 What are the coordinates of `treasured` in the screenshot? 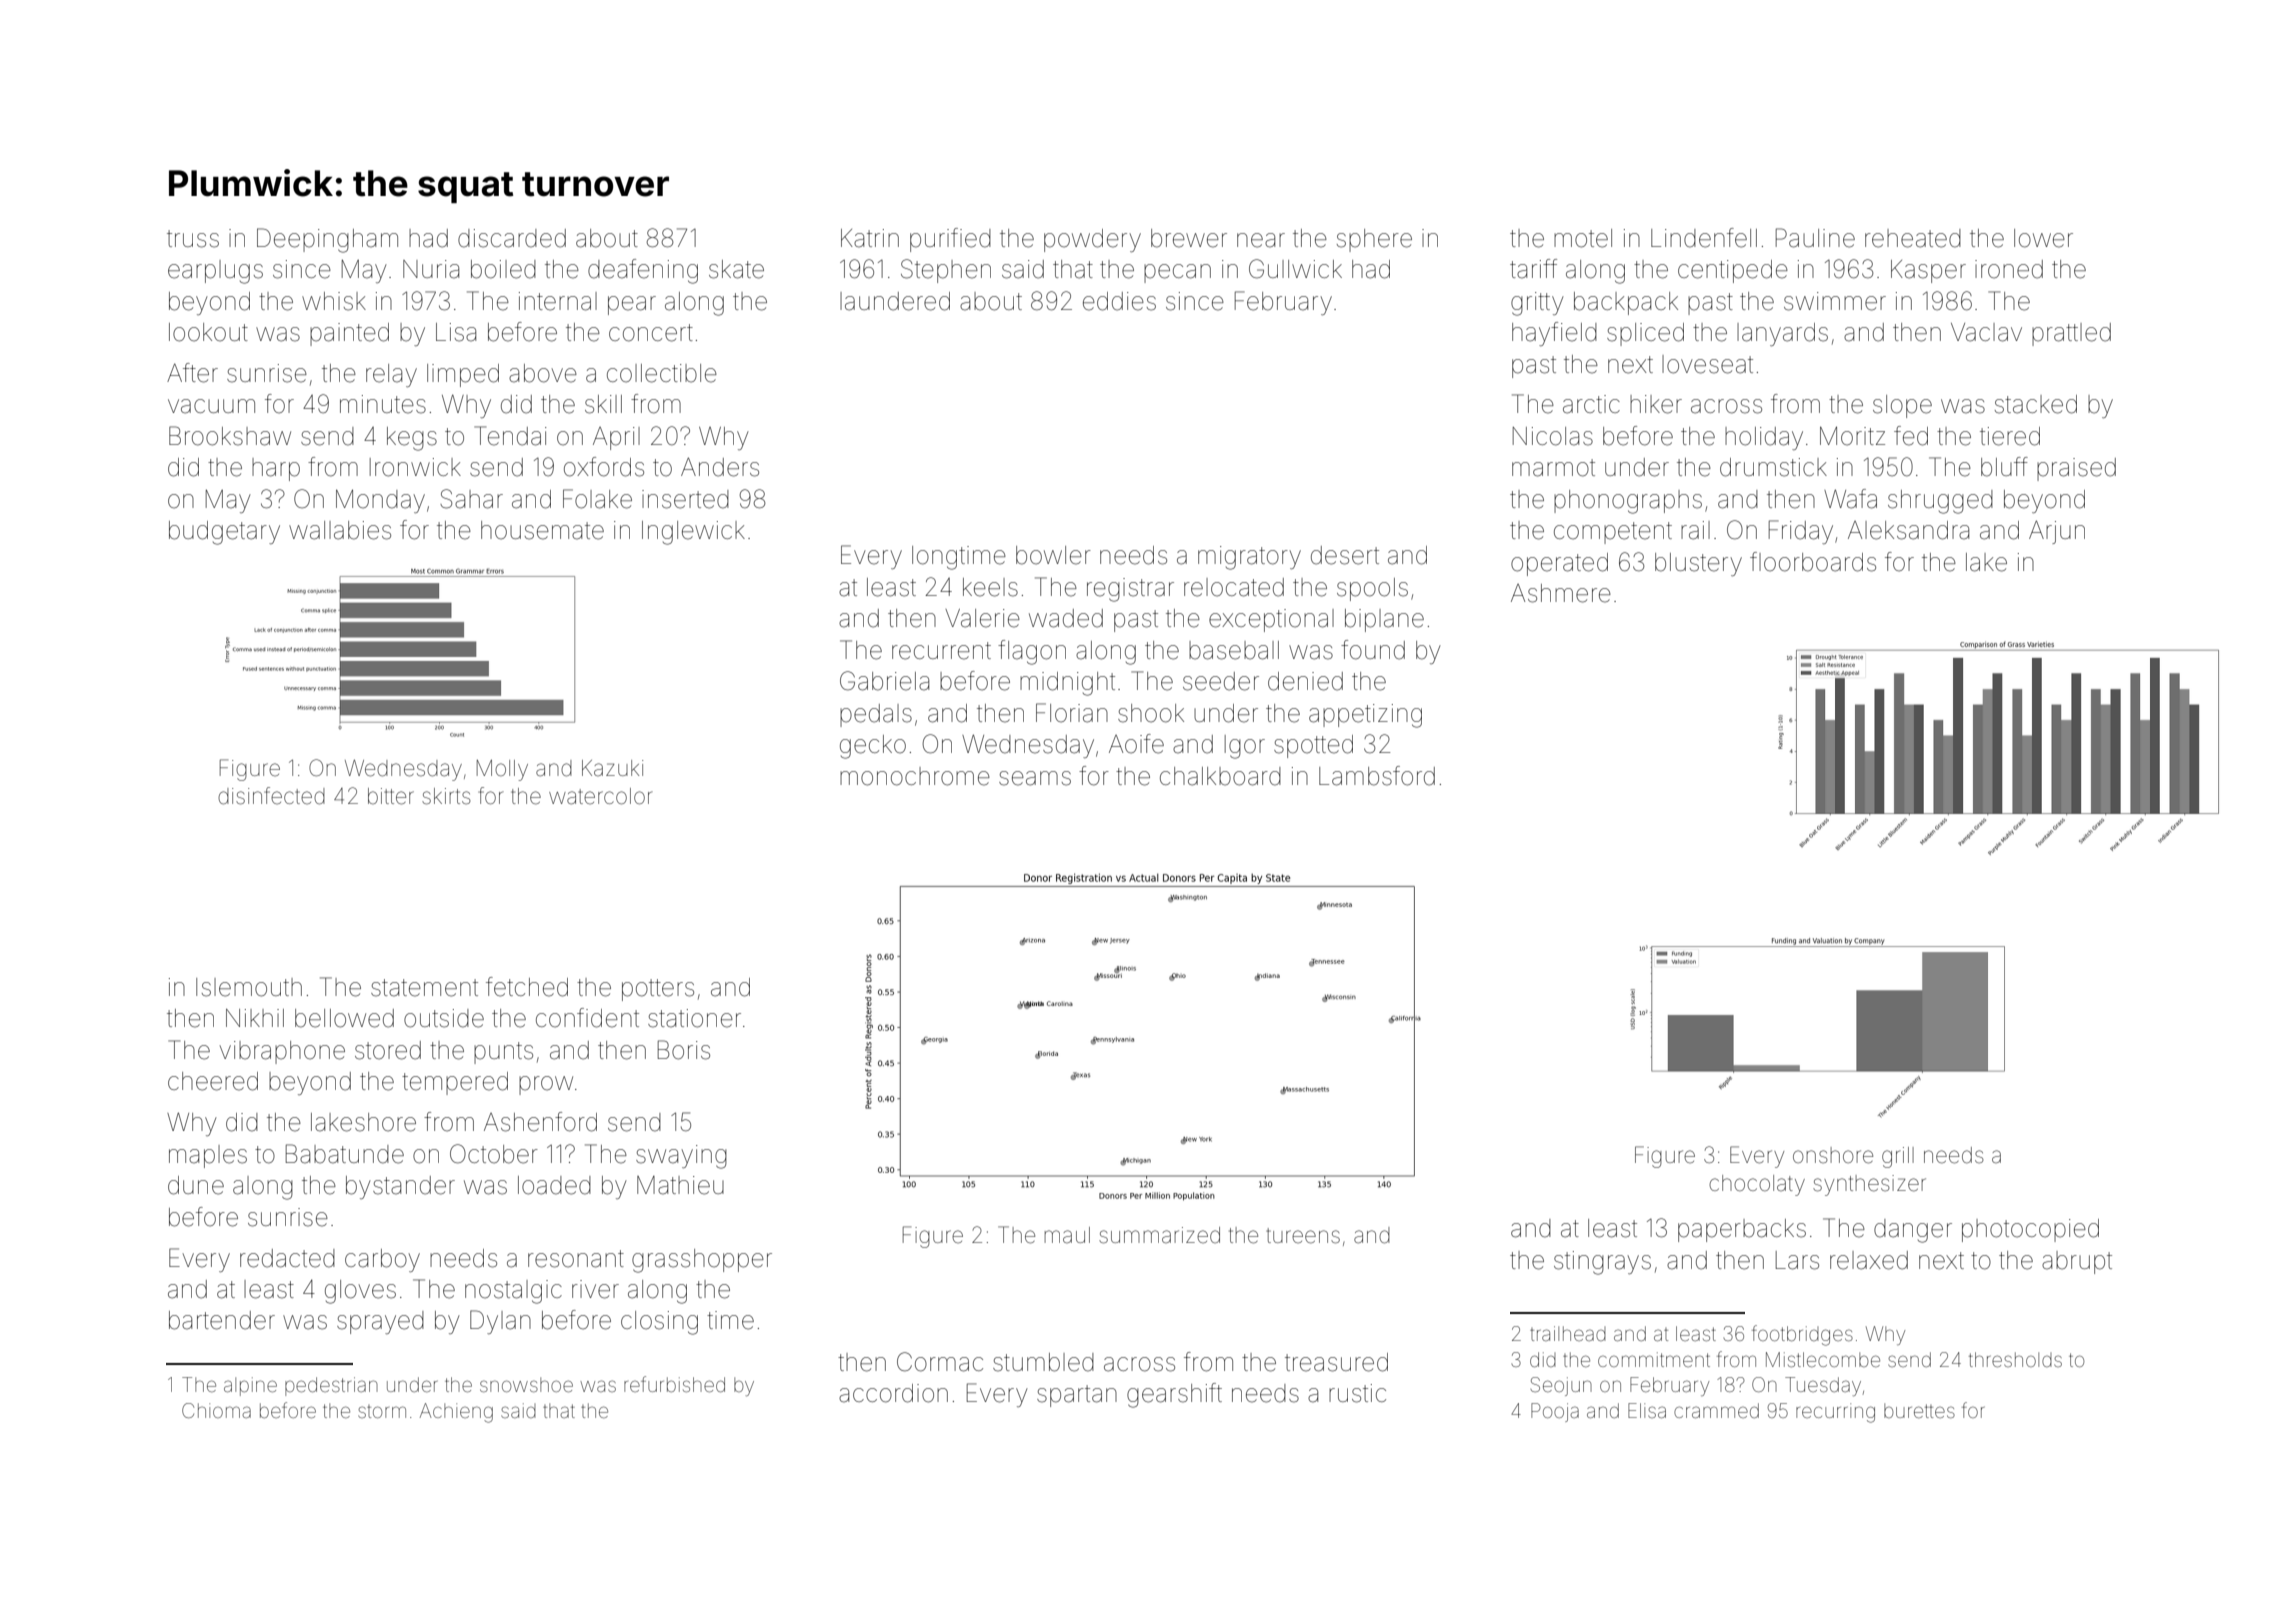 It's located at (1336, 1362).
